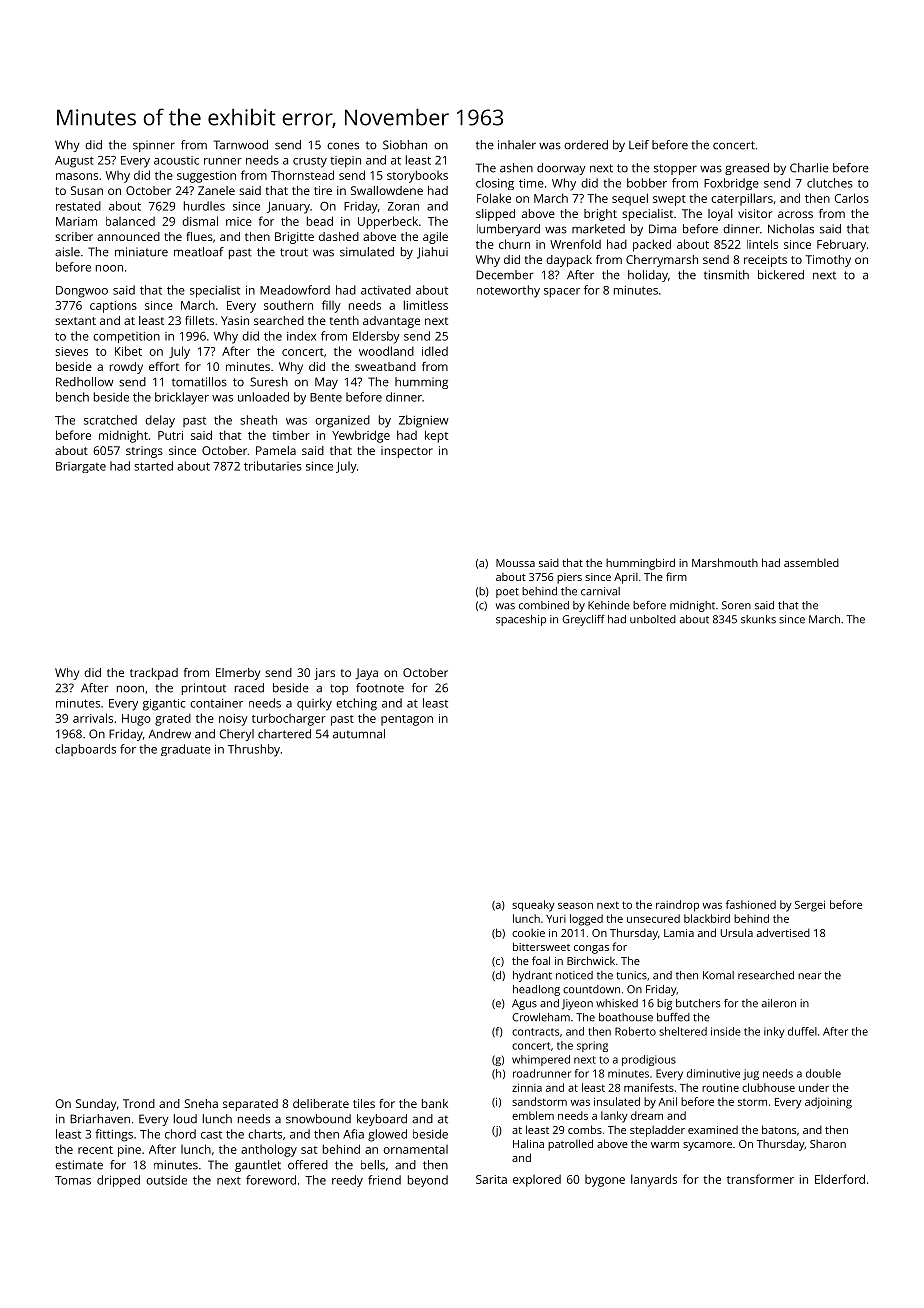 The width and height of the image is (924, 1308). What do you see at coordinates (528, 932) in the image?
I see `cookie` at bounding box center [528, 932].
